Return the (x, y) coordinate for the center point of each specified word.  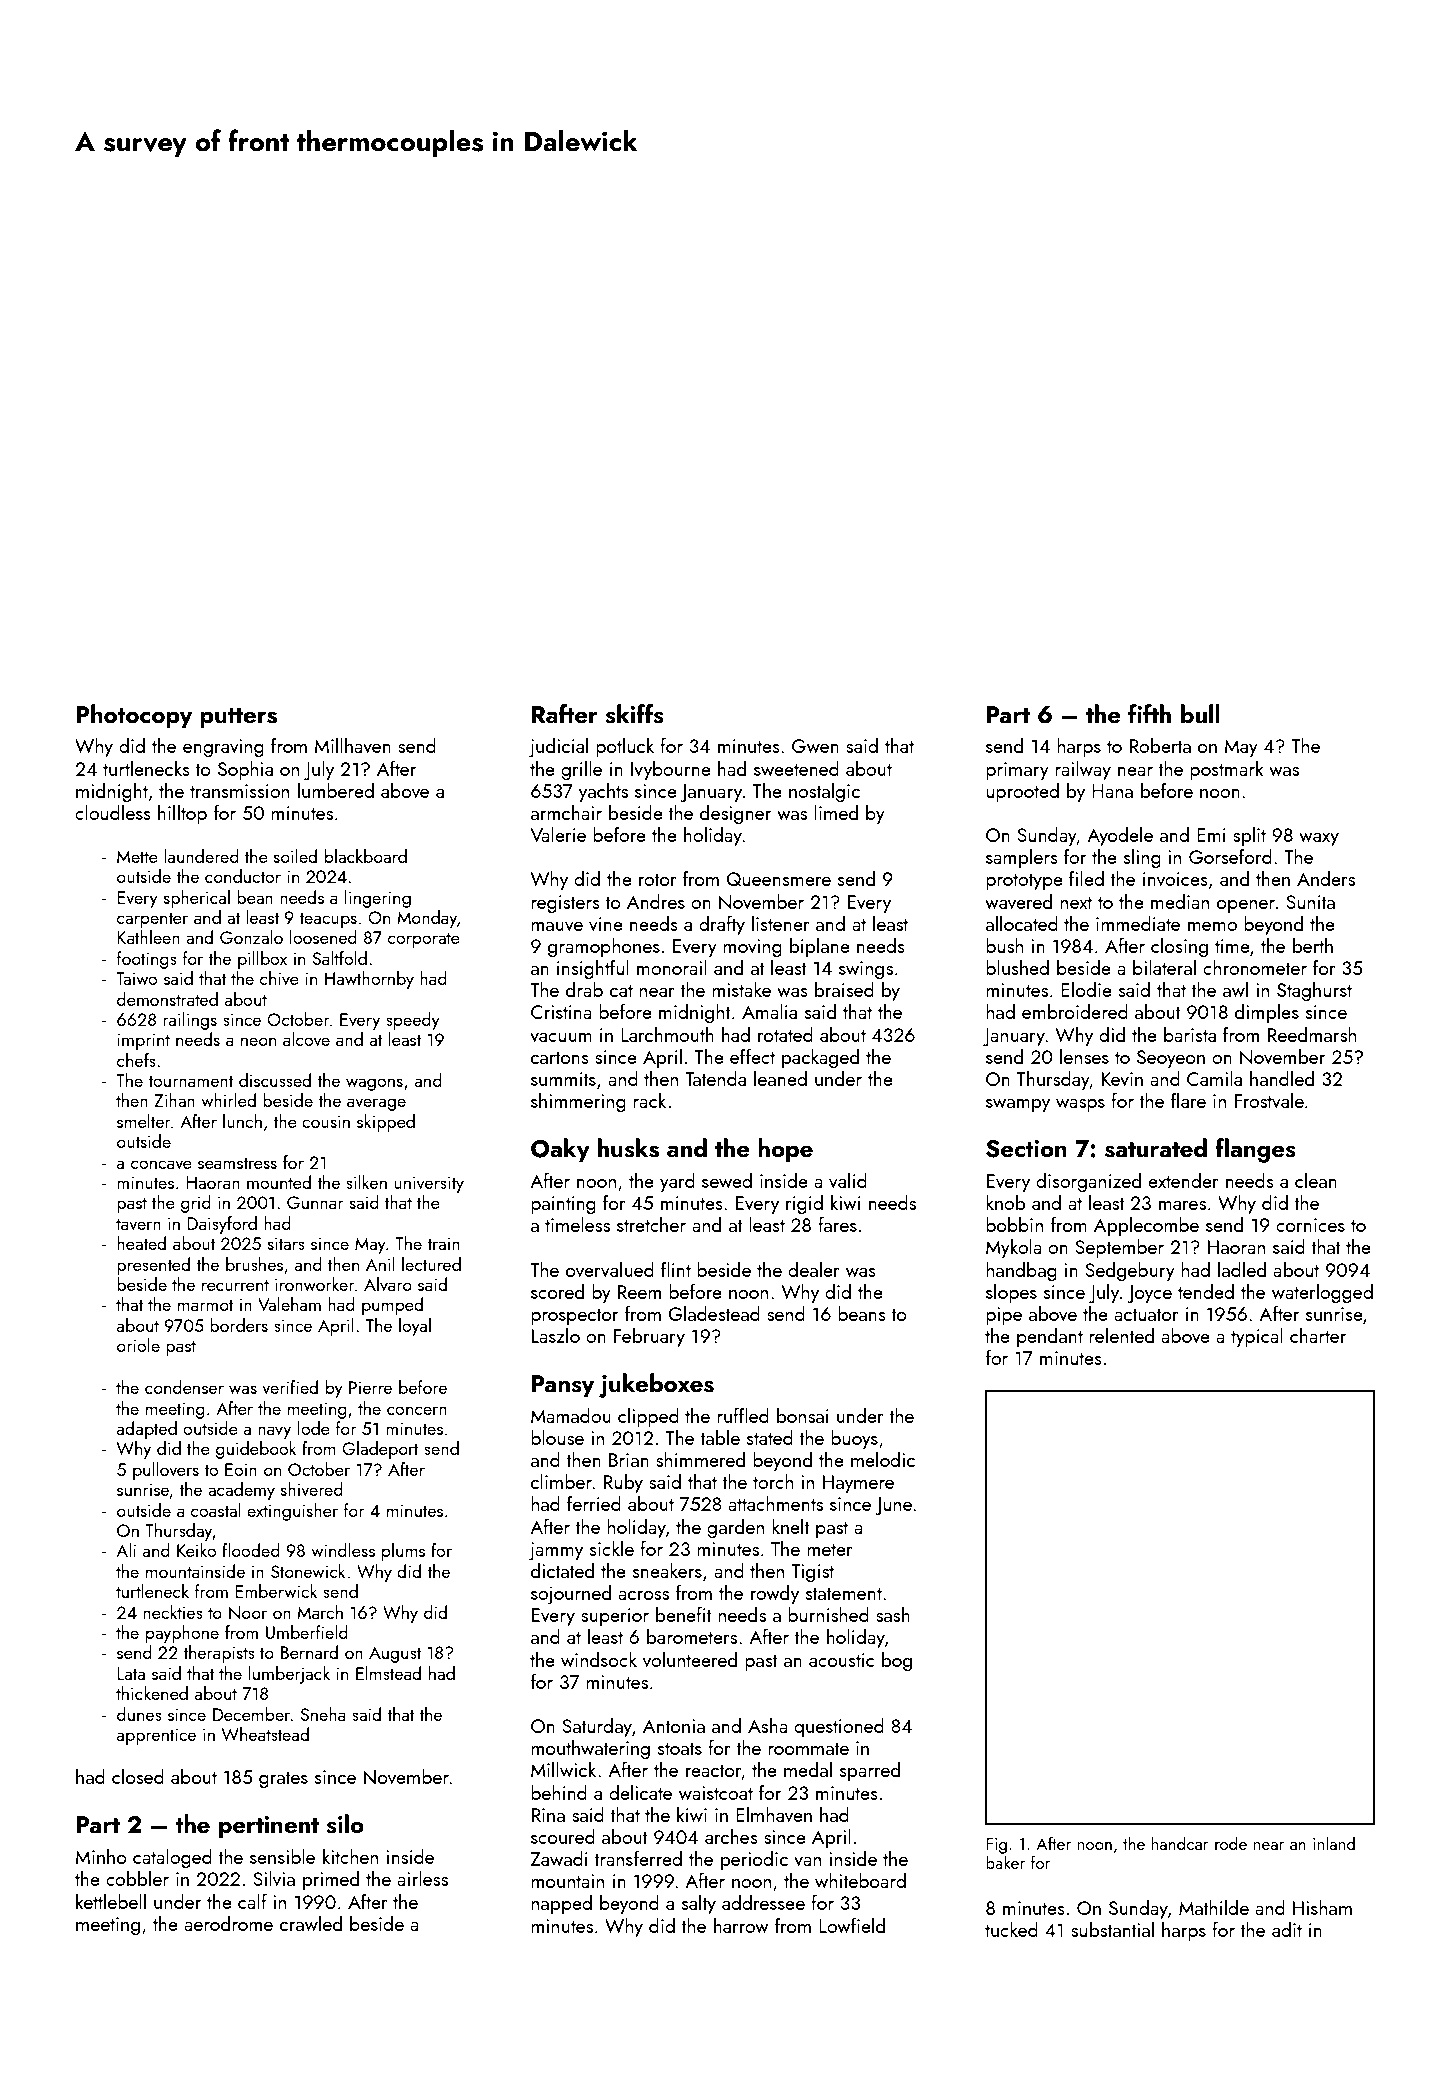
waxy (1319, 840)
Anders (1326, 878)
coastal (216, 1510)
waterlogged (1322, 1293)
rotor (658, 880)
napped (561, 1904)
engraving (223, 748)
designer (735, 814)
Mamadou (571, 1415)
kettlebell (111, 1901)
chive (279, 978)
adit (1287, 1929)
